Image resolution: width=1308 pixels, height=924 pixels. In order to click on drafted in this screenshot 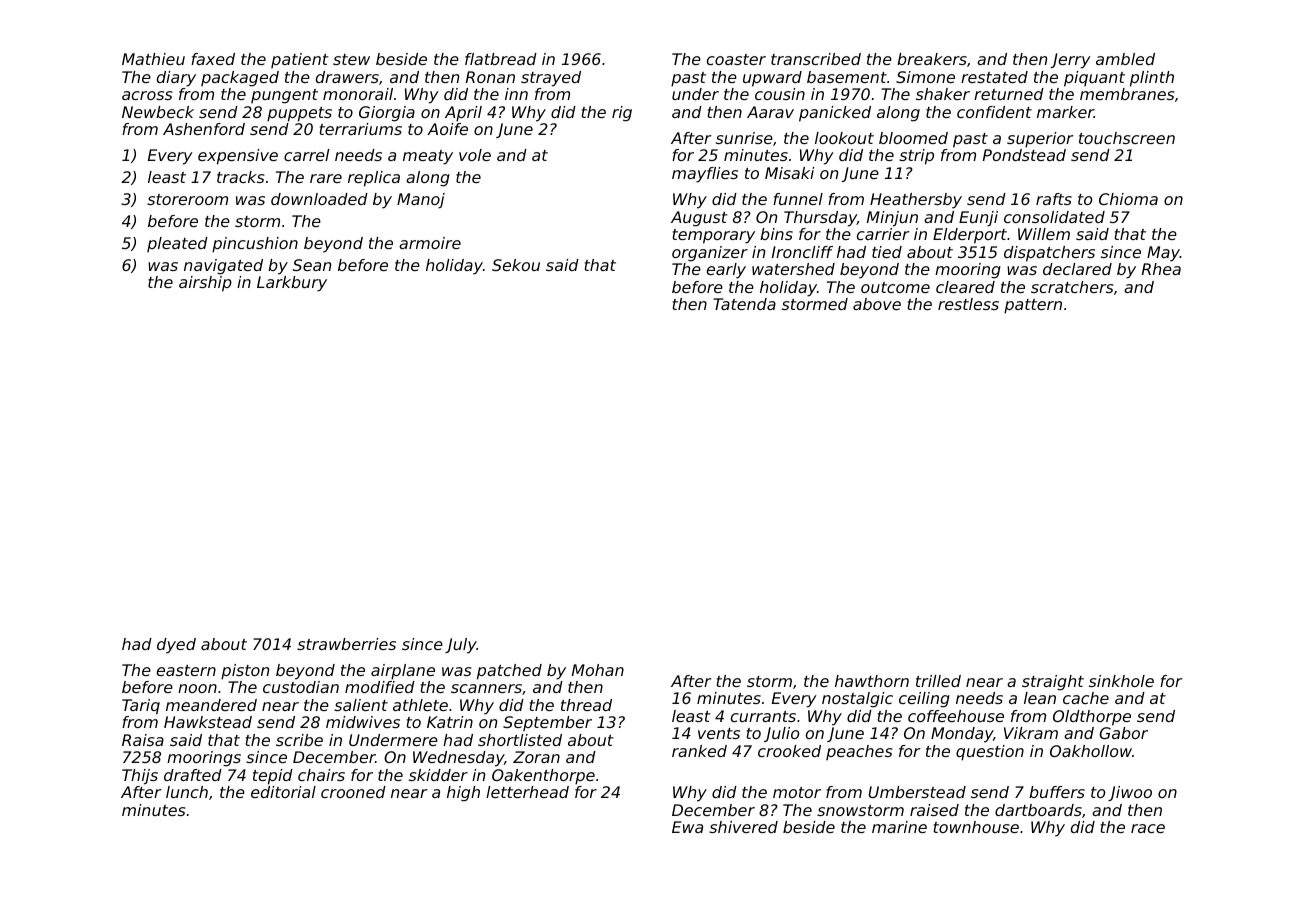, I will do `click(193, 775)`.
